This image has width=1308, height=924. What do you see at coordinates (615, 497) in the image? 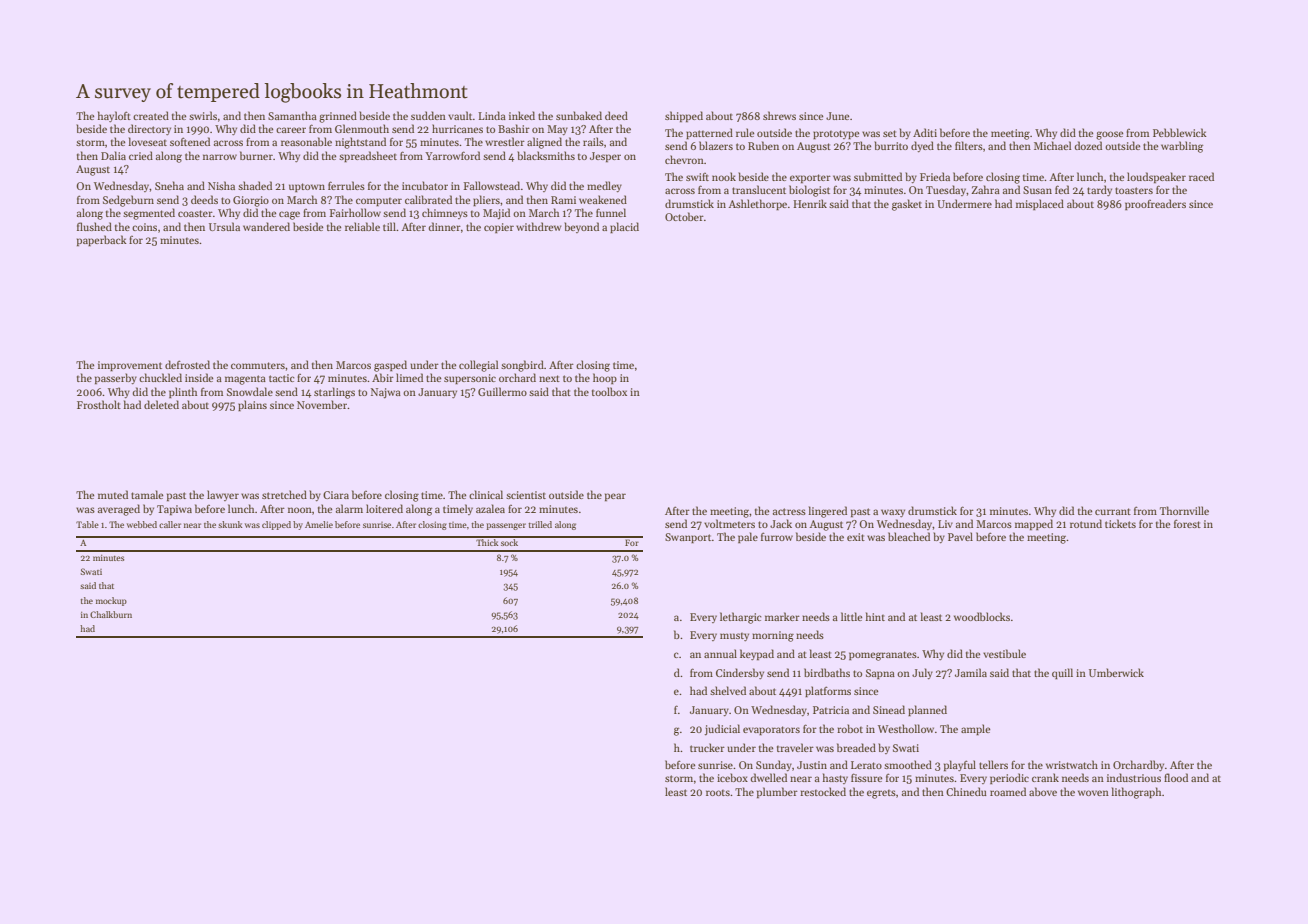
I see `pear` at bounding box center [615, 497].
